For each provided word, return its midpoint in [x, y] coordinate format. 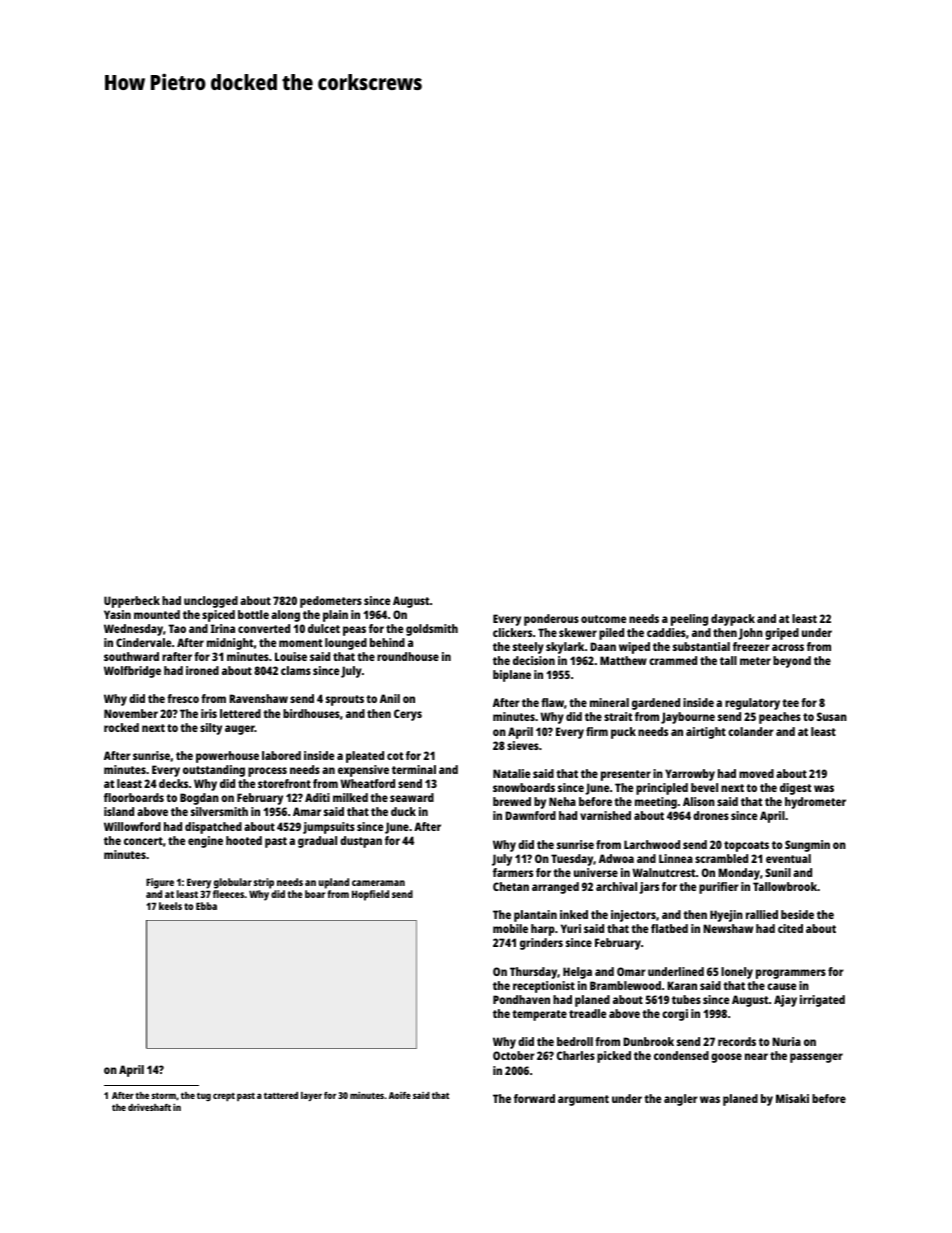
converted [264, 628]
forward [534, 1098]
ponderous [551, 620]
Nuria [786, 1041]
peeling [689, 620]
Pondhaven [521, 999]
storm [164, 1096]
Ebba [206, 906]
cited [790, 928]
